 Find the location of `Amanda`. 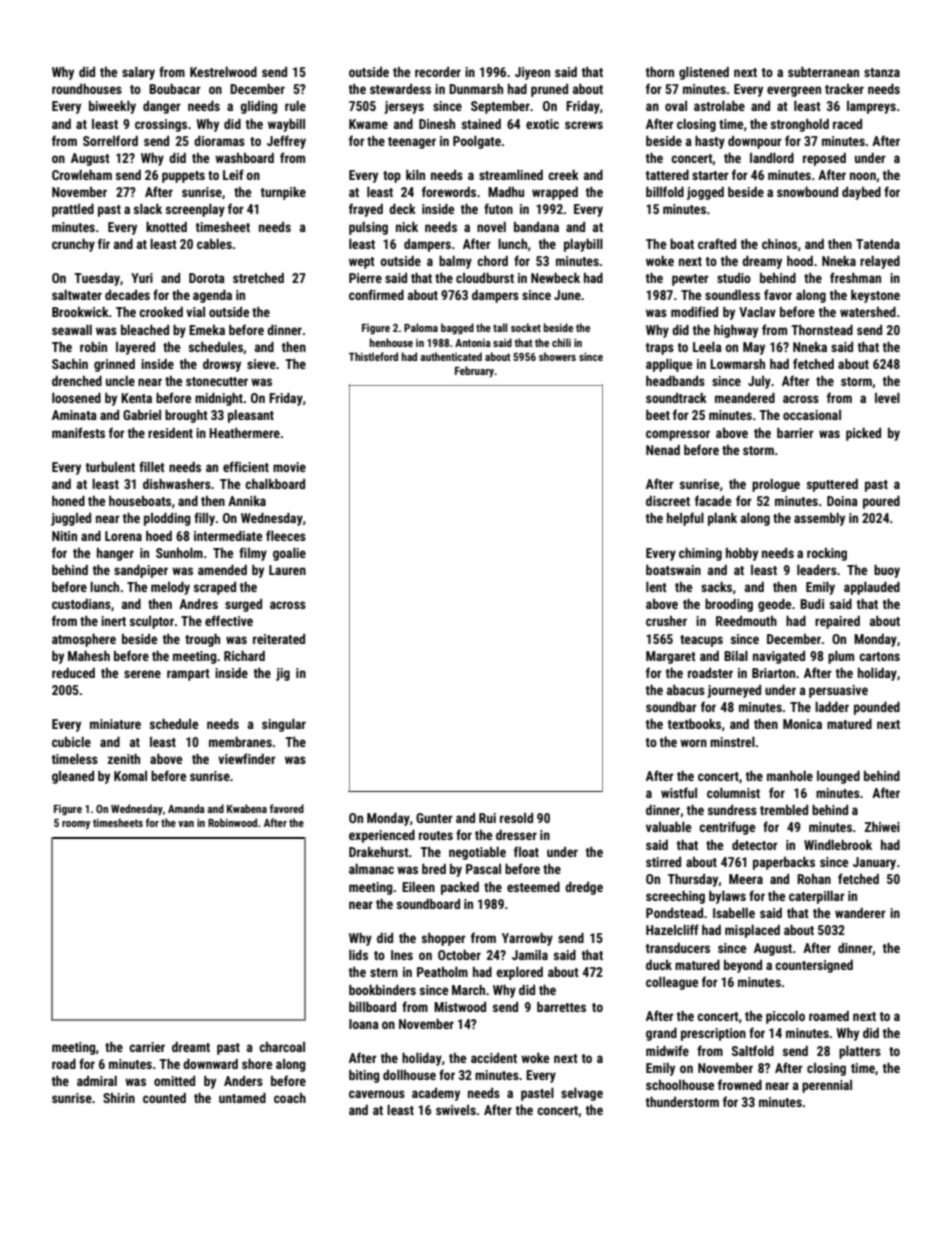

Amanda is located at coordinates (186, 808).
